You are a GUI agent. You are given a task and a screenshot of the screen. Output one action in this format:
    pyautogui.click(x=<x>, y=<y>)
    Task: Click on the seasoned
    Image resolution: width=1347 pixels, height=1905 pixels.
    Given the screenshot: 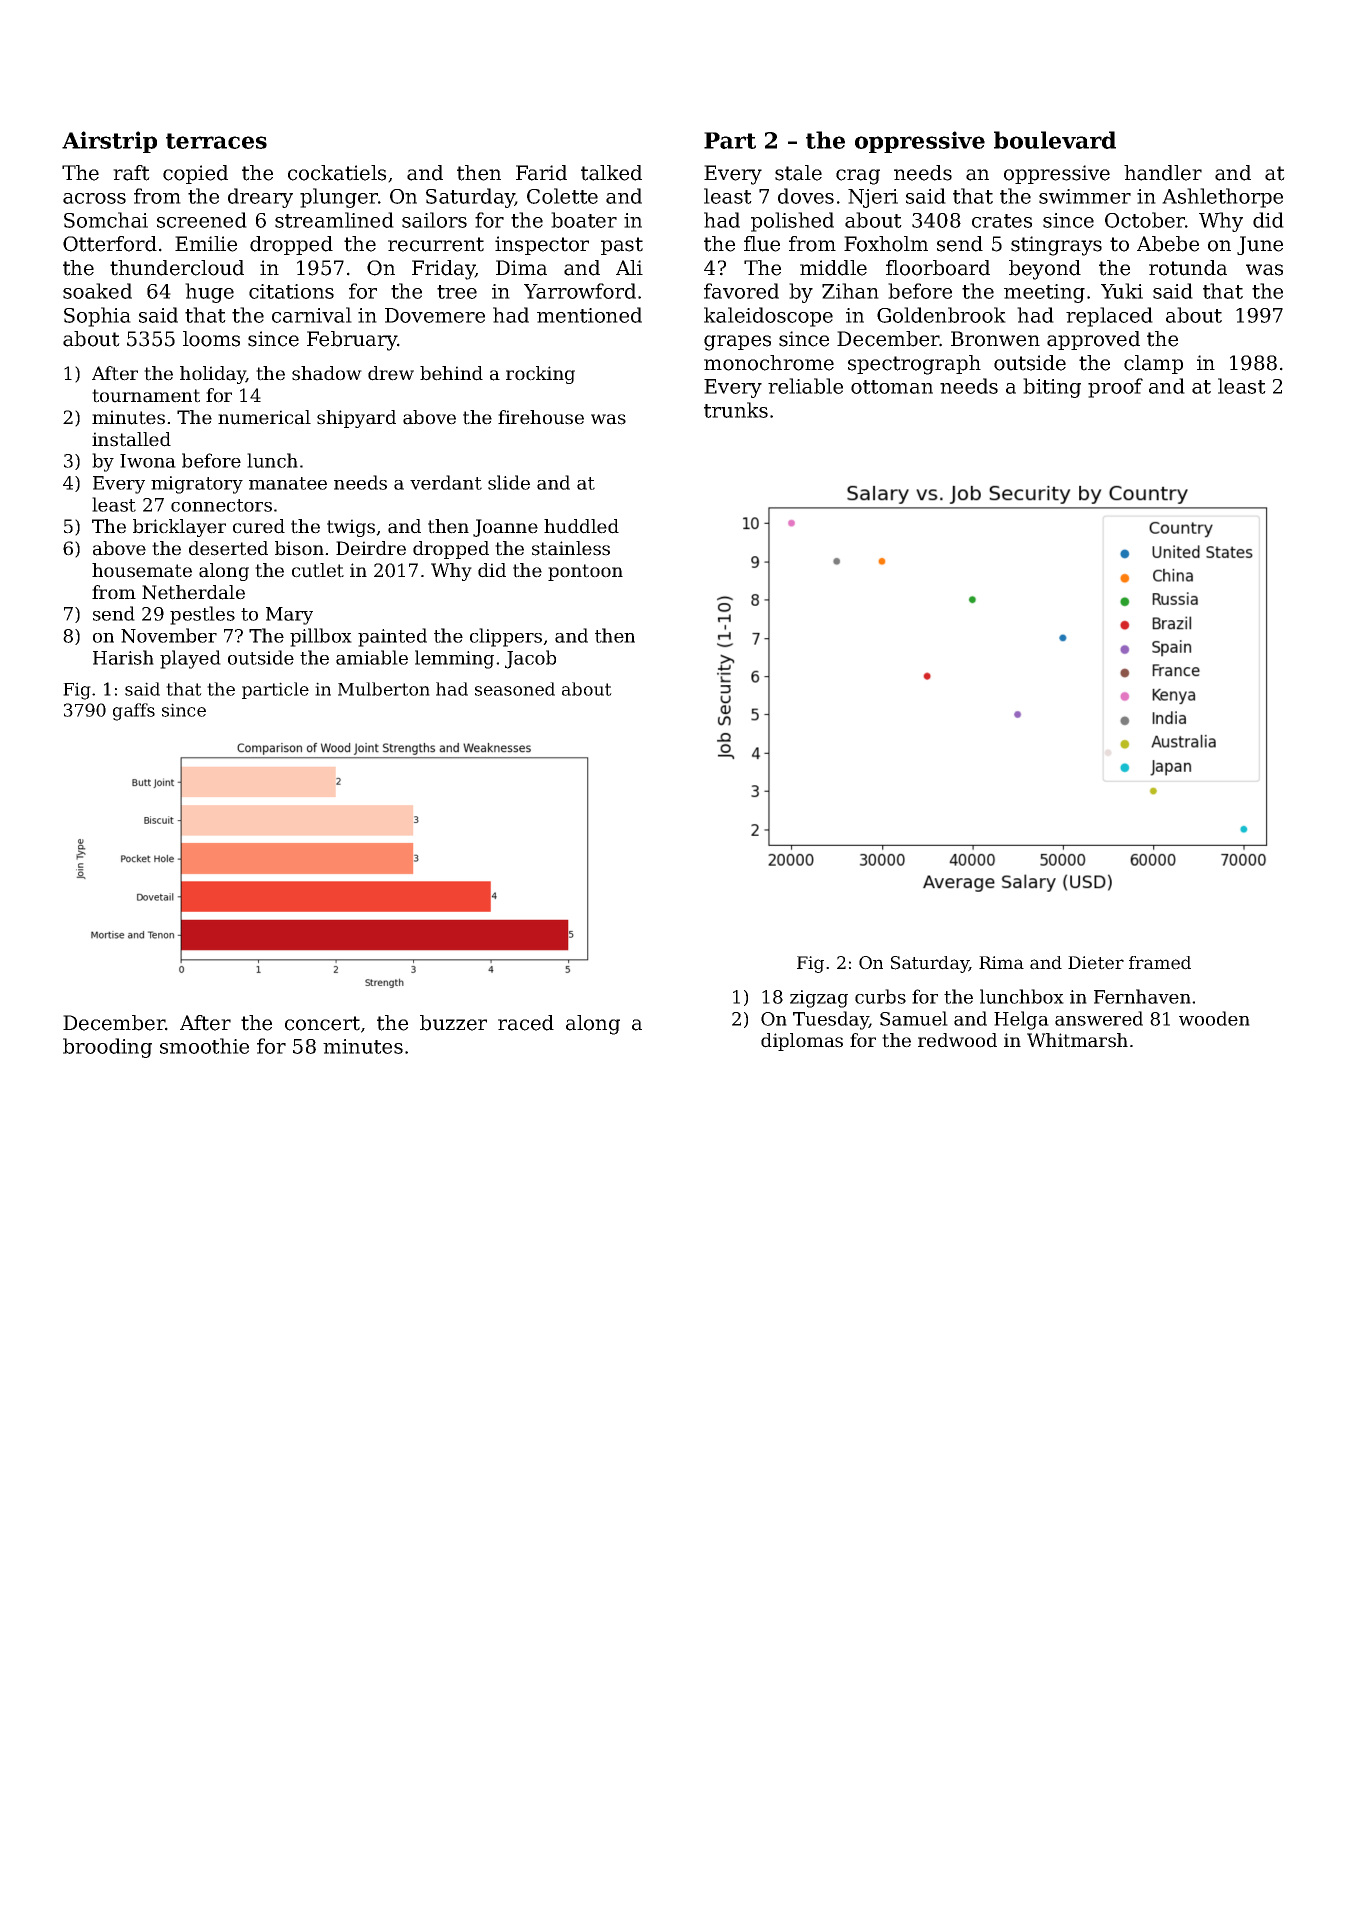 What is the action you would take?
    pyautogui.click(x=515, y=689)
